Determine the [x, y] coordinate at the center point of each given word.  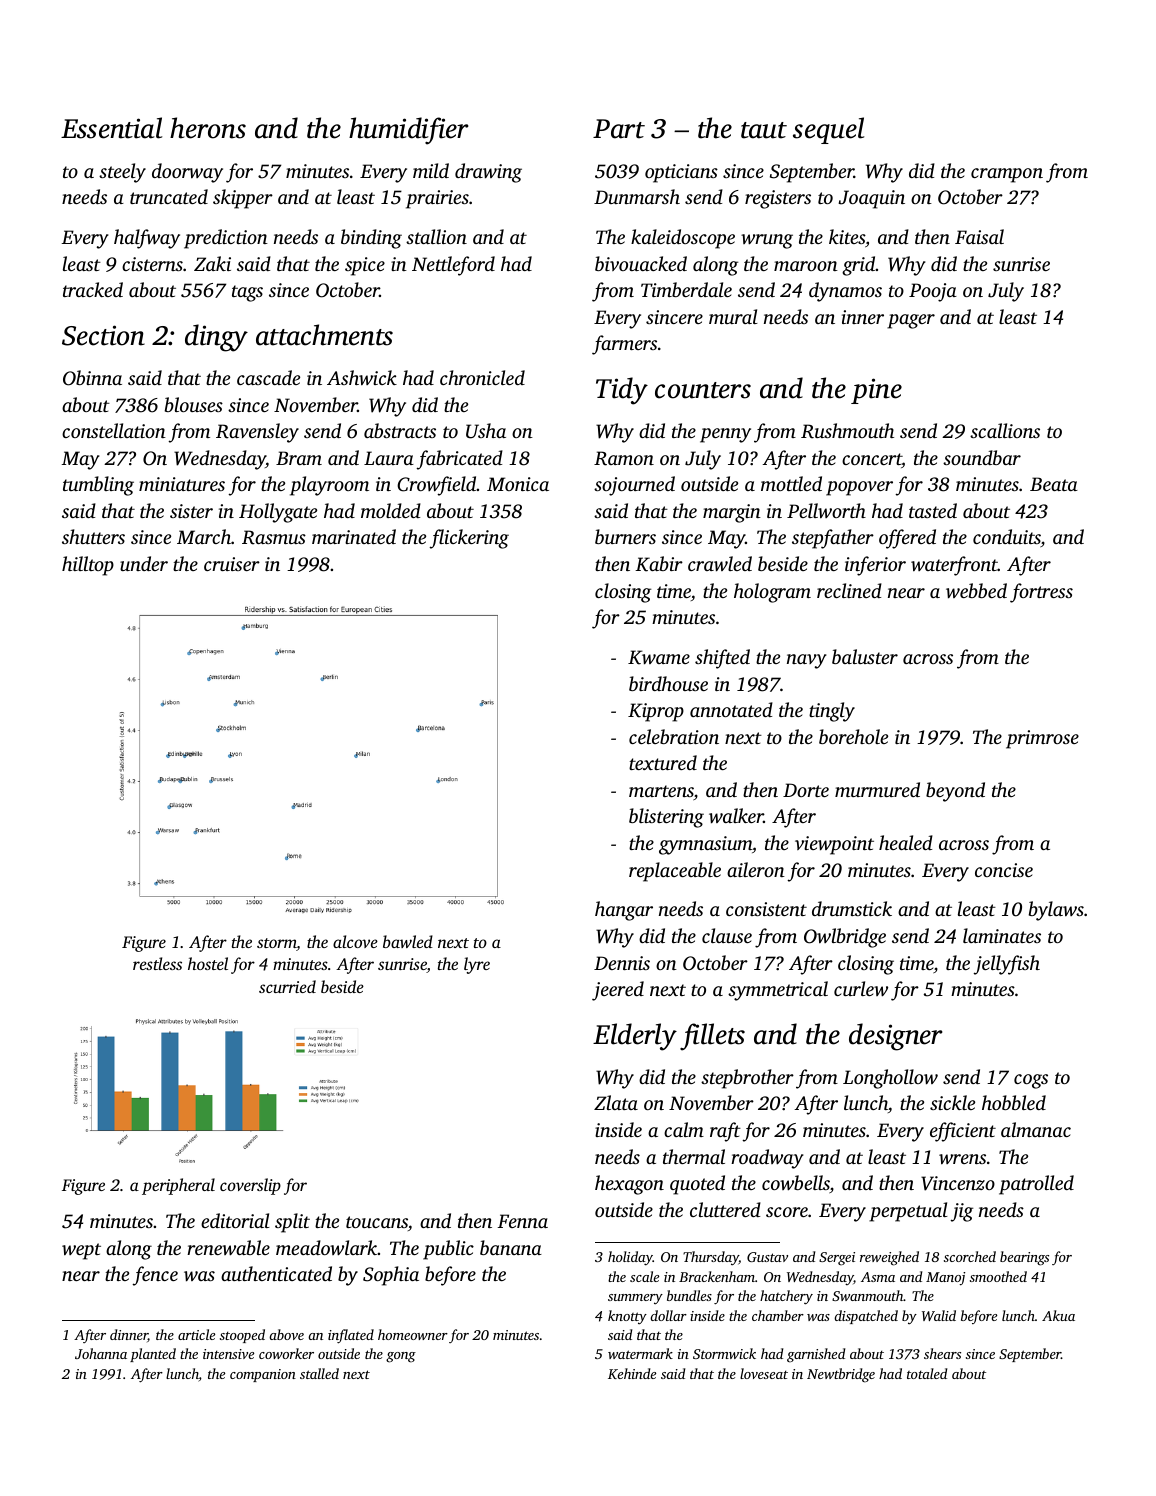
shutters [93, 536]
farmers [624, 345]
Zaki [212, 263]
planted [153, 1355]
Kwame [659, 657]
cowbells [796, 1184]
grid [859, 266]
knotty [627, 1317]
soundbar [982, 457]
